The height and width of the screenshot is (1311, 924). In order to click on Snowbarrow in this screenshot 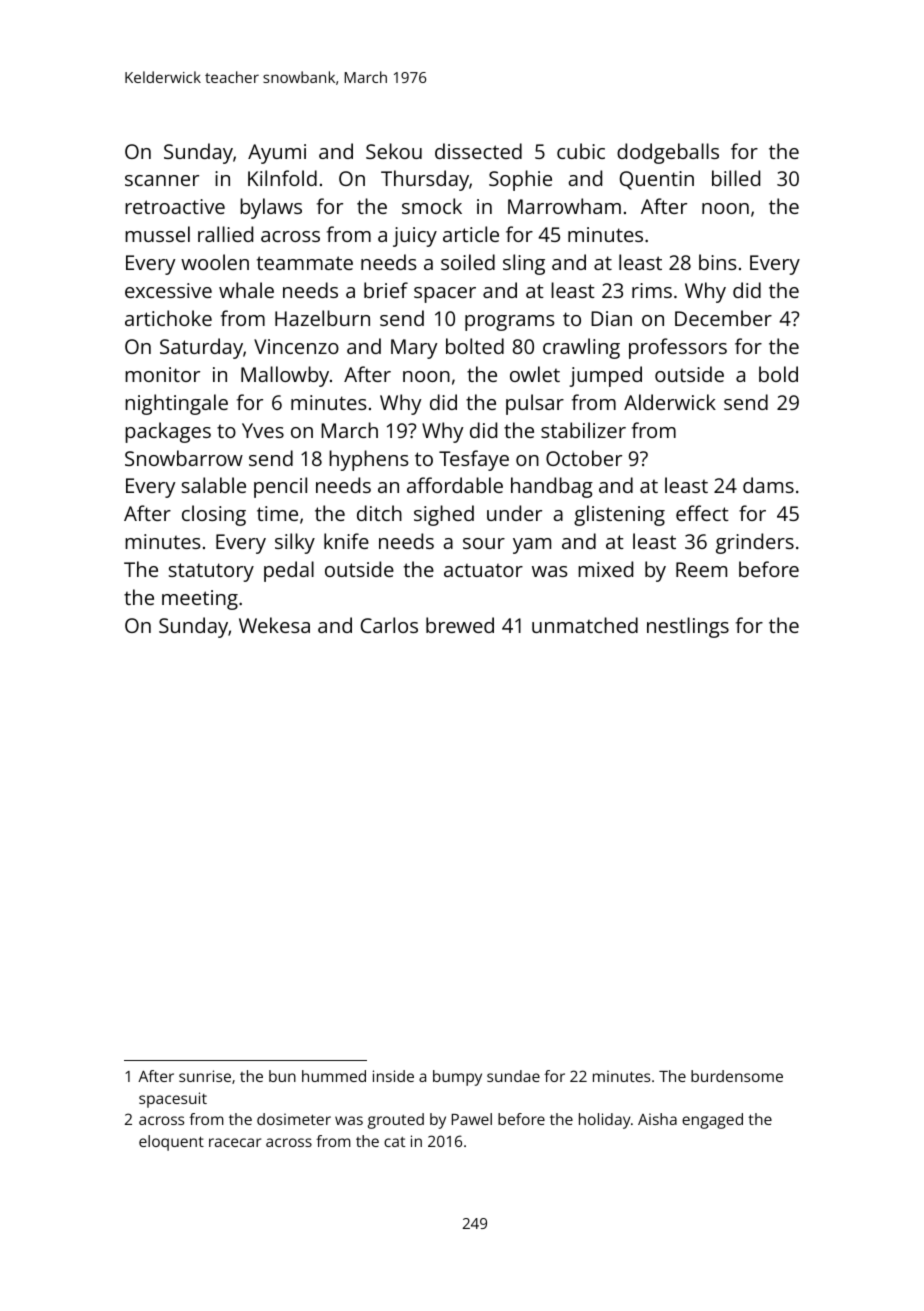, I will do `click(184, 458)`.
